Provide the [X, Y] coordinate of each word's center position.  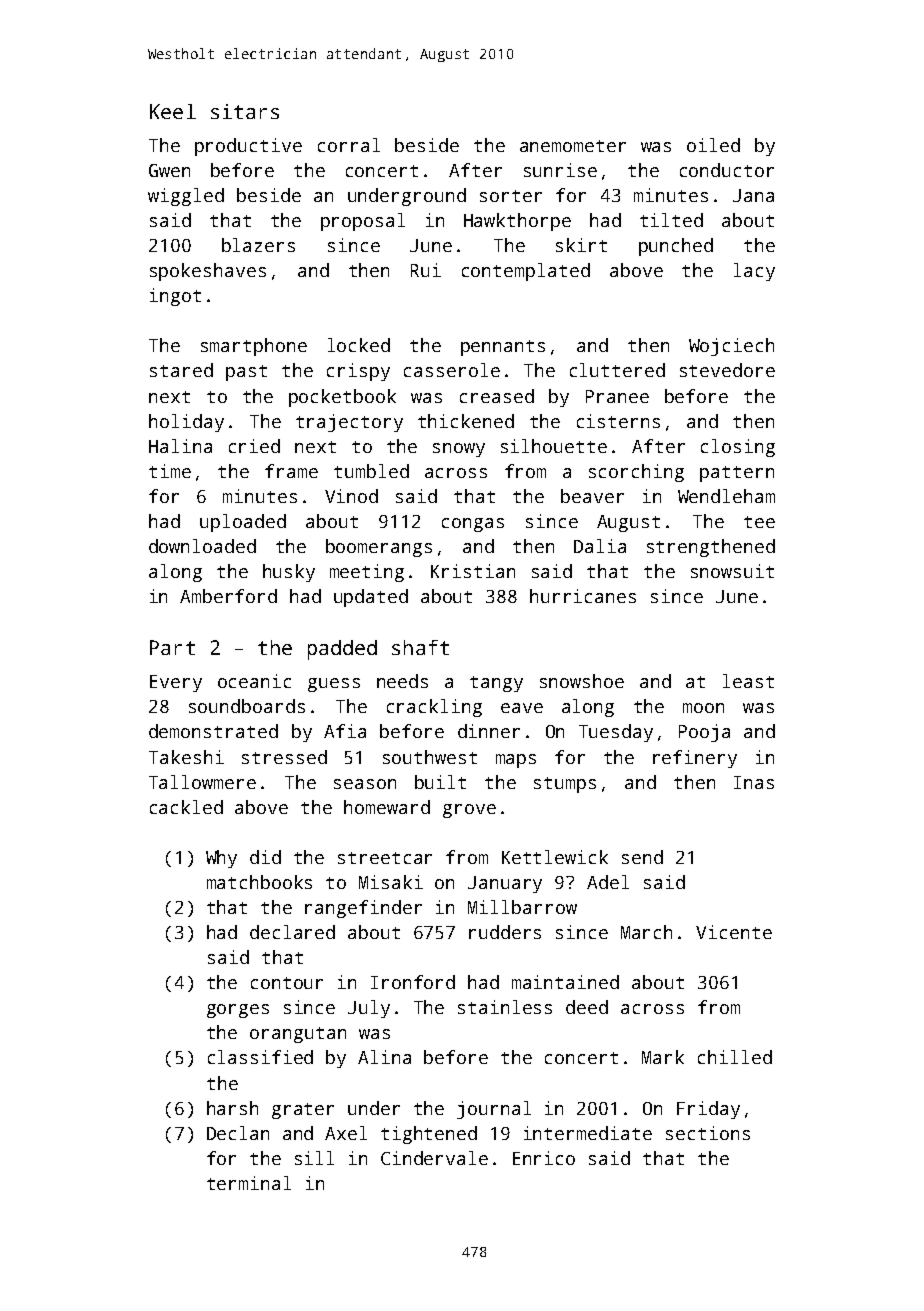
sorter [511, 196]
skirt [581, 245]
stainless [505, 1007]
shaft [420, 647]
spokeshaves [208, 272]
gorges [238, 1011]
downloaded [202, 546]
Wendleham [726, 496]
